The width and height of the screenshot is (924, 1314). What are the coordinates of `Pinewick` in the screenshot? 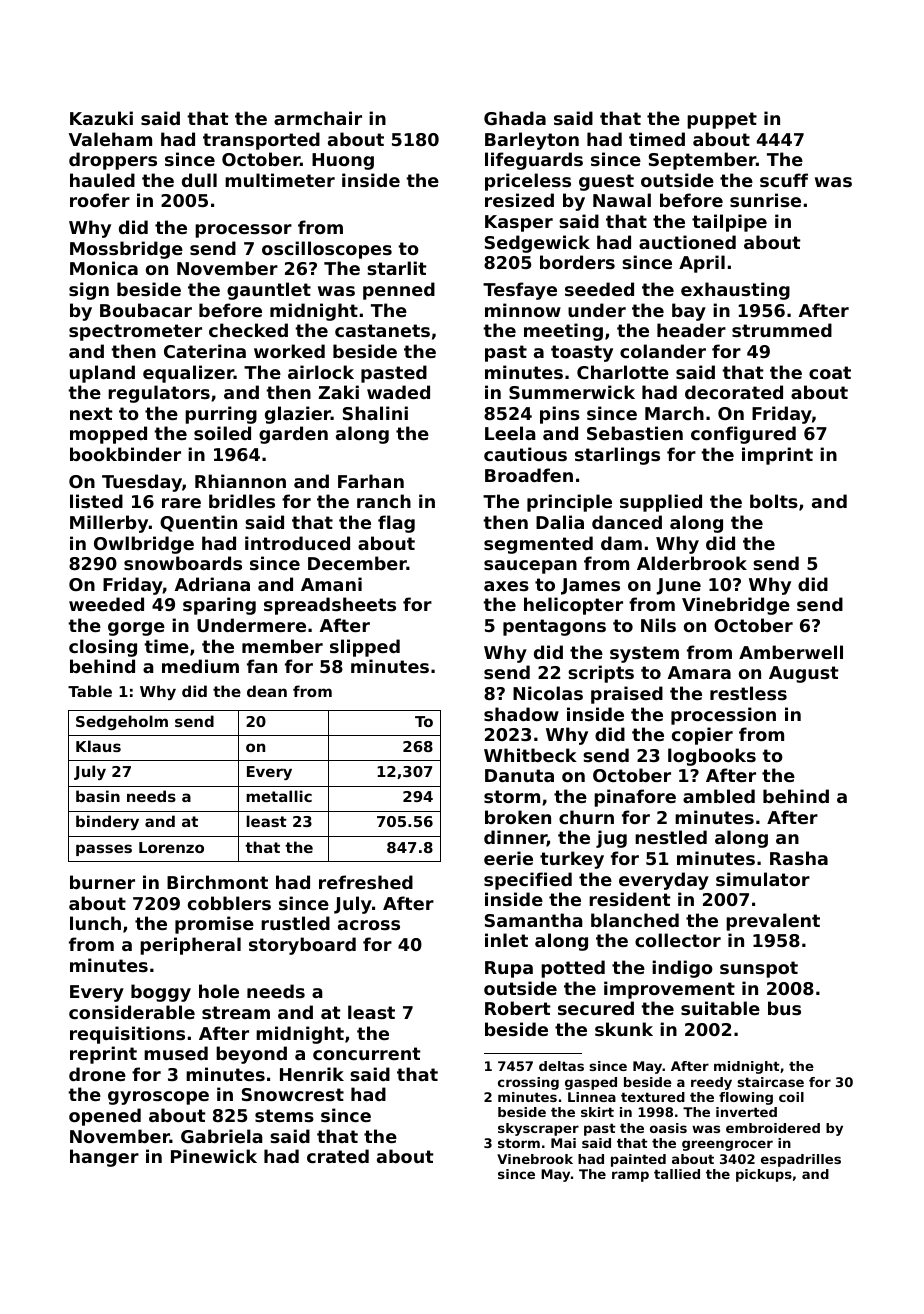 It's located at (214, 1156).
